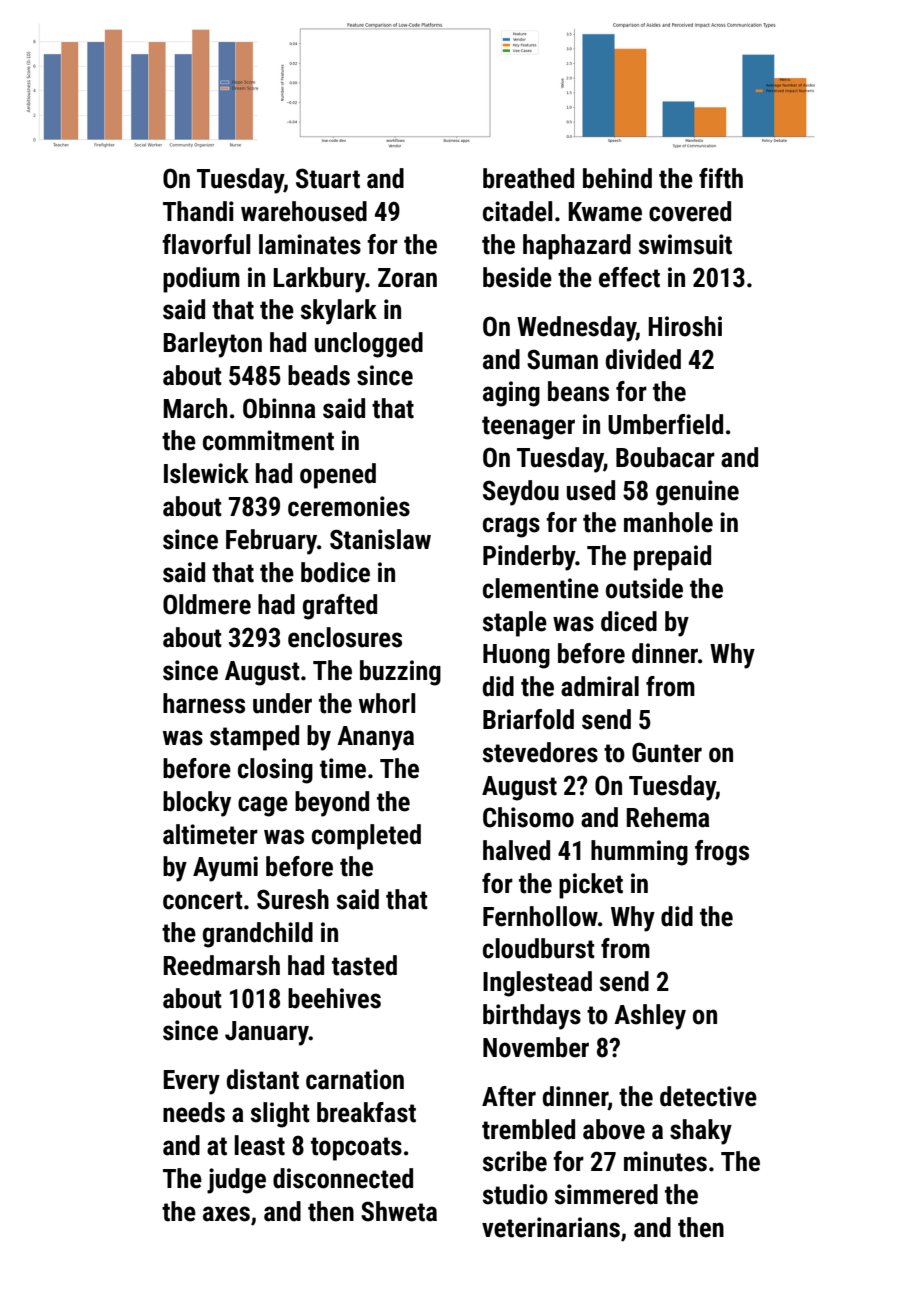 The height and width of the screenshot is (1311, 924). I want to click on grafted, so click(340, 607).
